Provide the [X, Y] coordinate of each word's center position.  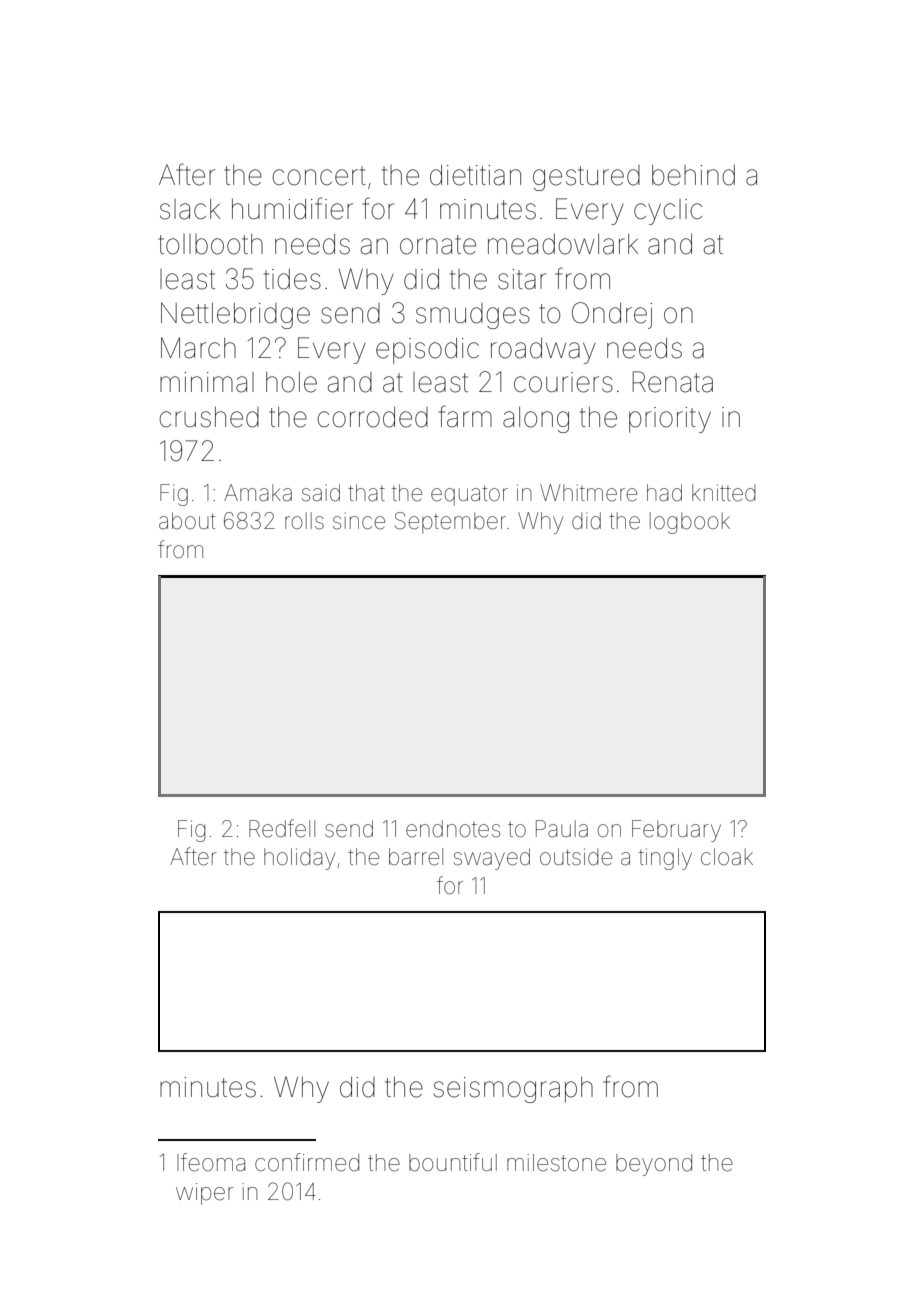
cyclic [668, 212]
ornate [438, 245]
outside [576, 857]
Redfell [282, 828]
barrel [416, 857]
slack [190, 209]
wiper [204, 1194]
